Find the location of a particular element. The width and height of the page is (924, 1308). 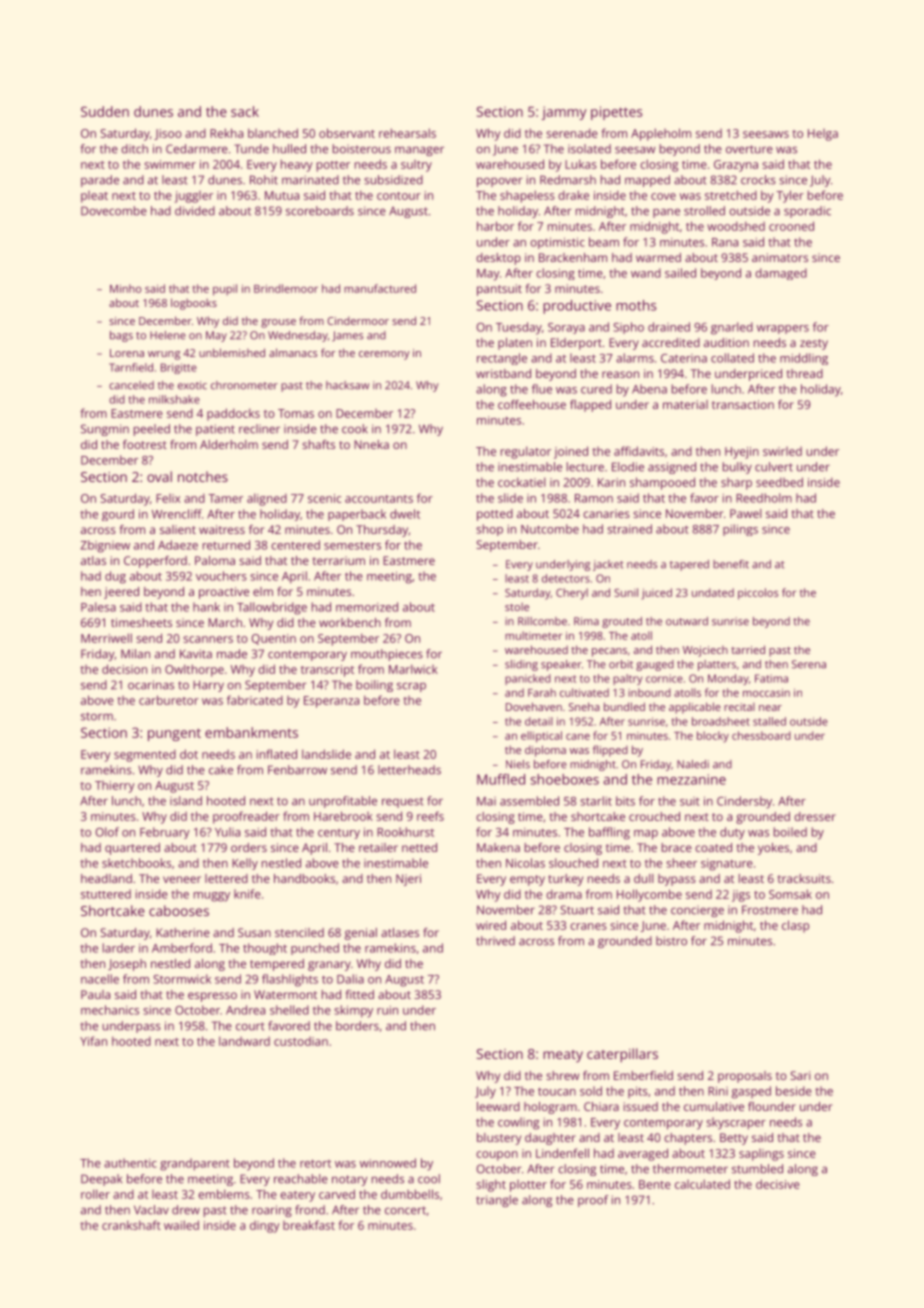

divided is located at coordinates (195, 211).
